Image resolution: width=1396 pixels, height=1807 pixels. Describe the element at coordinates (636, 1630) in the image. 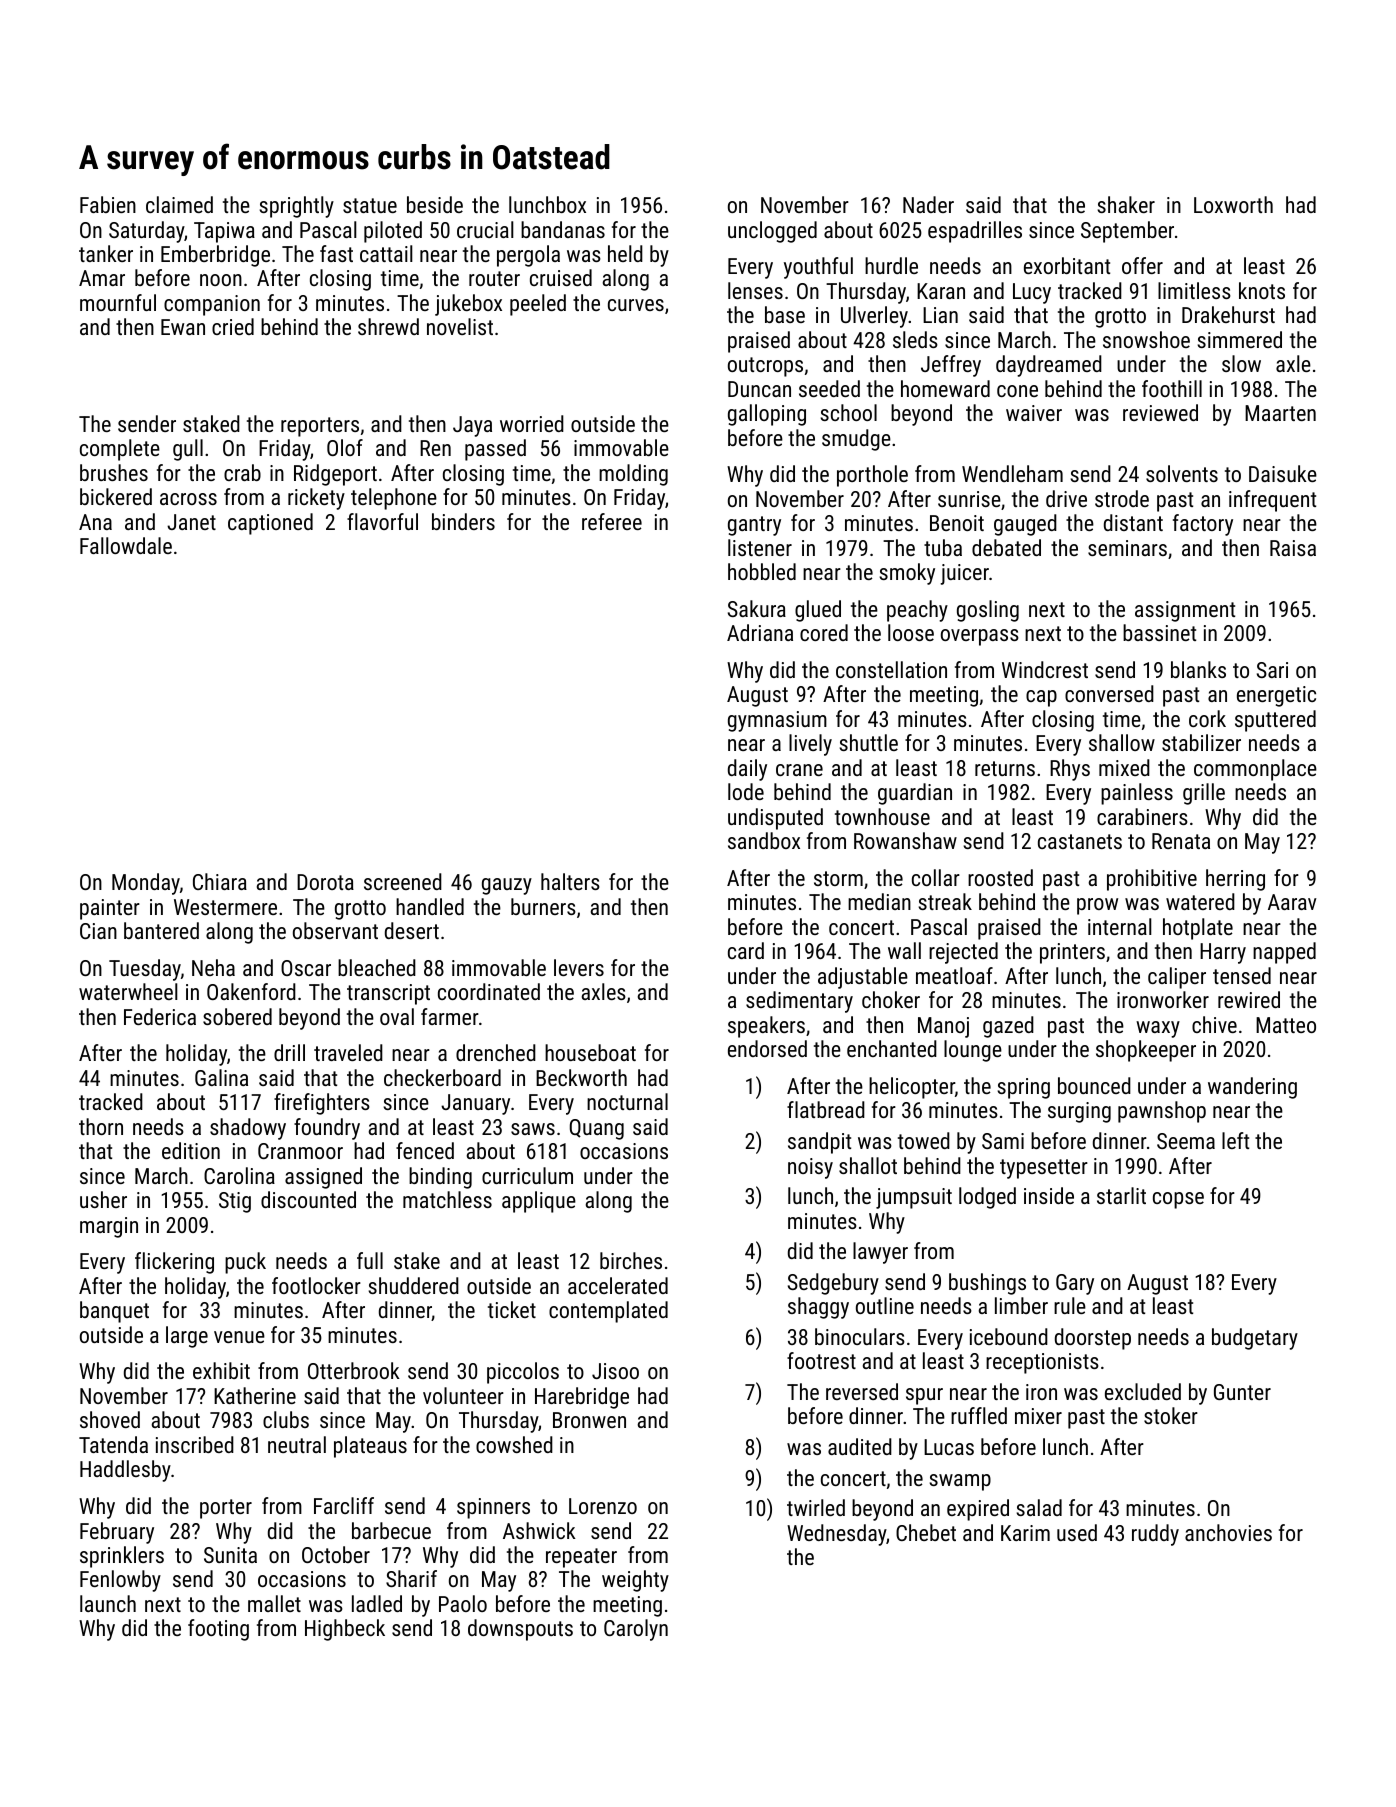

I see `Carolyn` at that location.
